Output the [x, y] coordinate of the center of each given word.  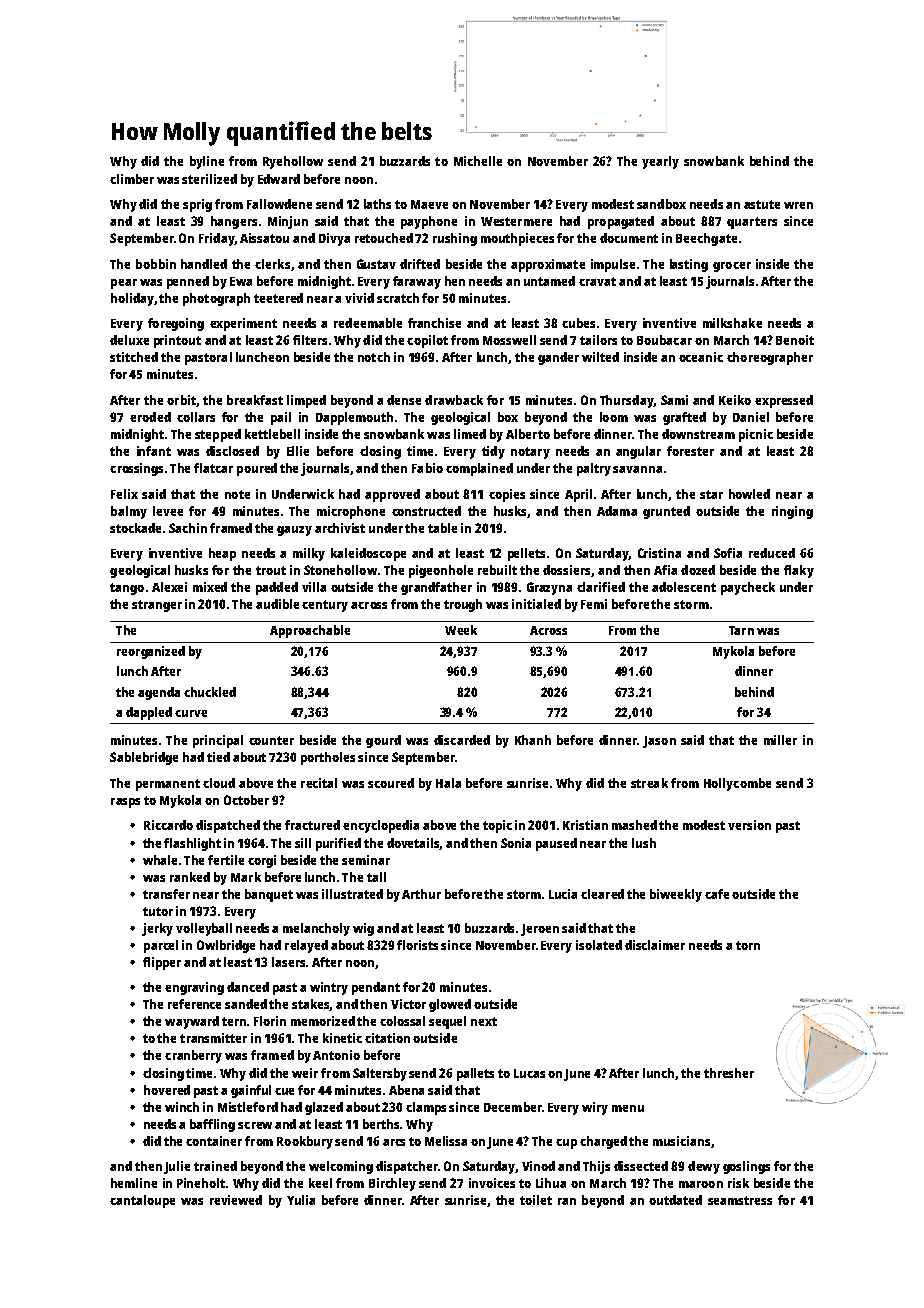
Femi [594, 604]
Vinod [538, 1166]
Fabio [427, 468]
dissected [641, 1166]
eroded [150, 417]
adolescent [684, 587]
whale [160, 860]
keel [320, 1183]
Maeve [429, 204]
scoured [391, 783]
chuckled [210, 692]
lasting [689, 265]
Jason [659, 742]
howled [749, 494]
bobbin [156, 264]
